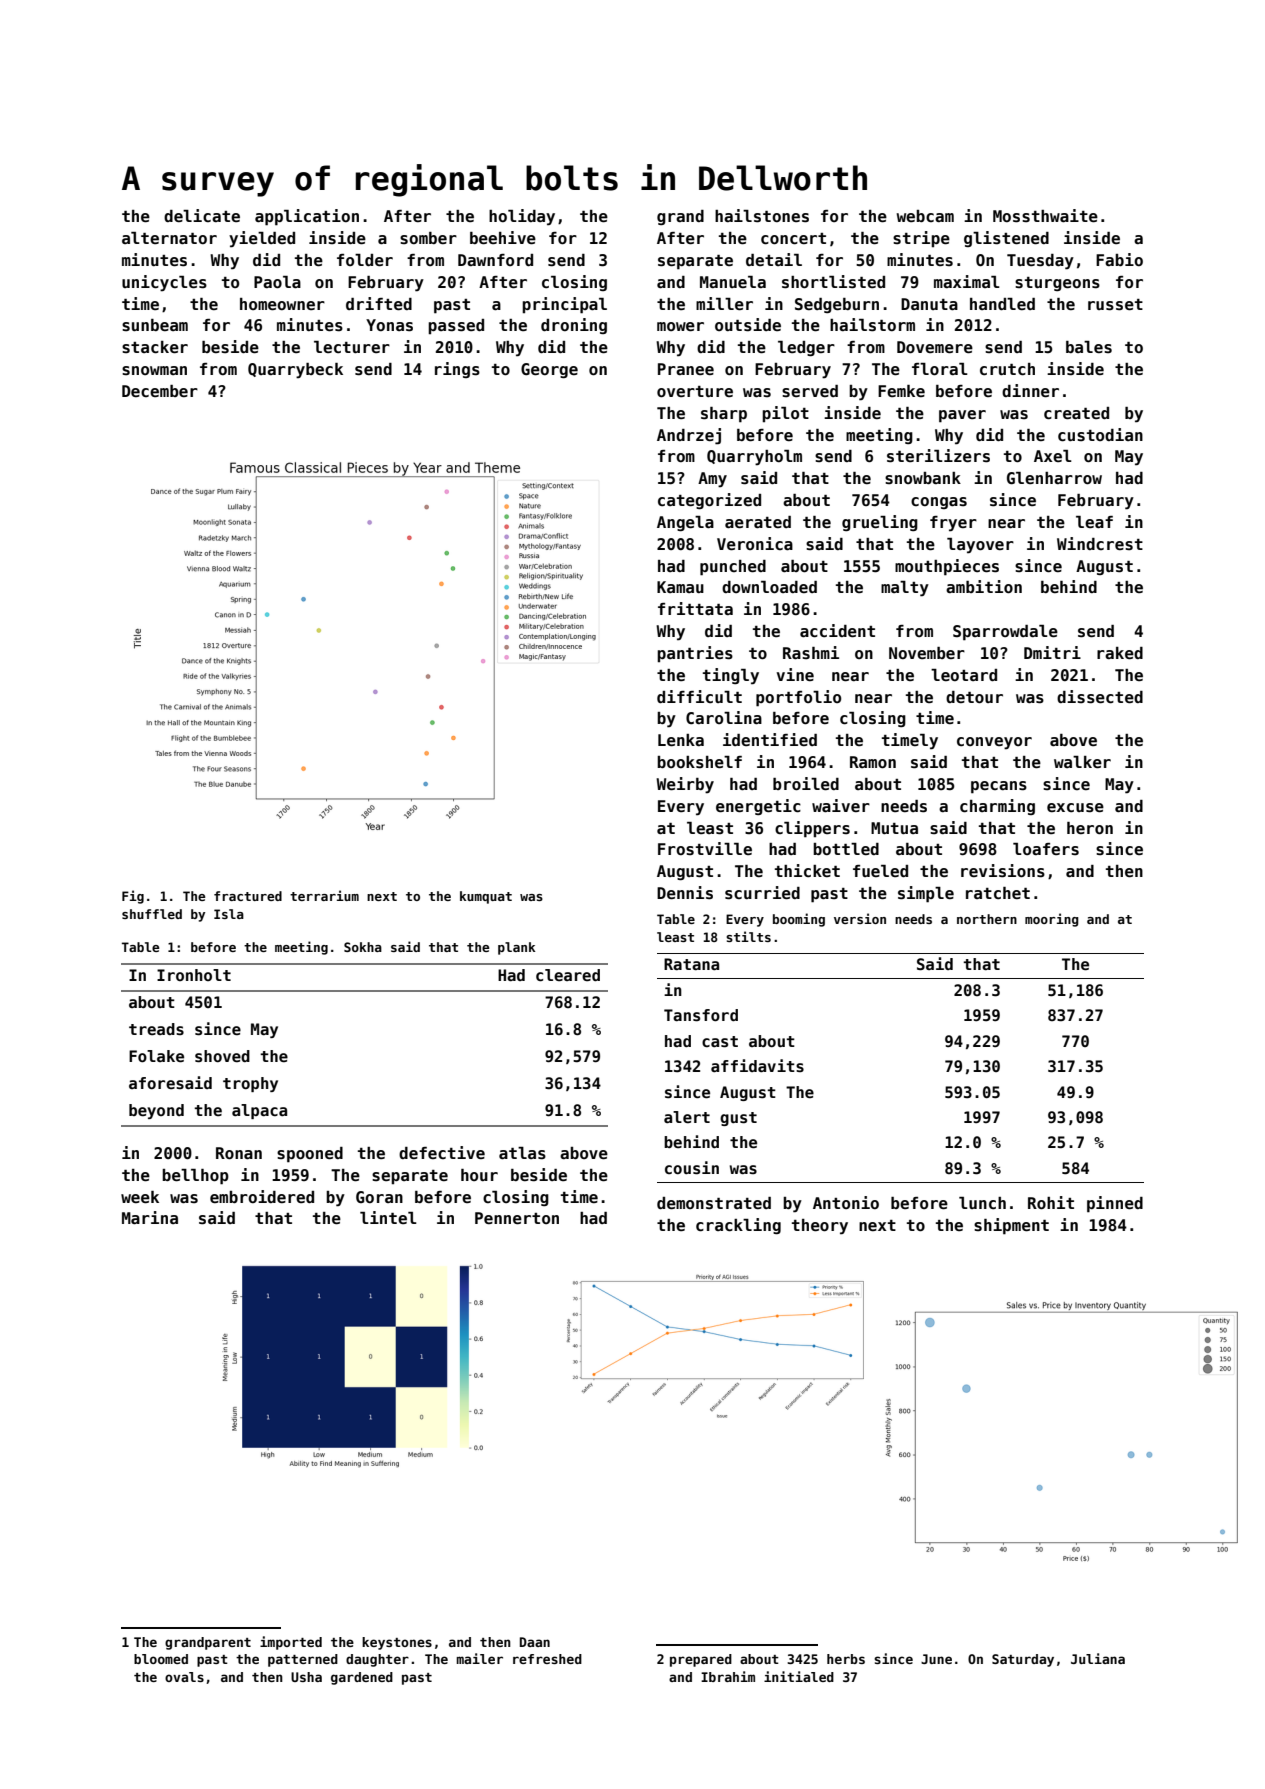 This screenshot has width=1265, height=1789. Describe the element at coordinates (547, 1659) in the screenshot. I see `refreshed` at that location.
